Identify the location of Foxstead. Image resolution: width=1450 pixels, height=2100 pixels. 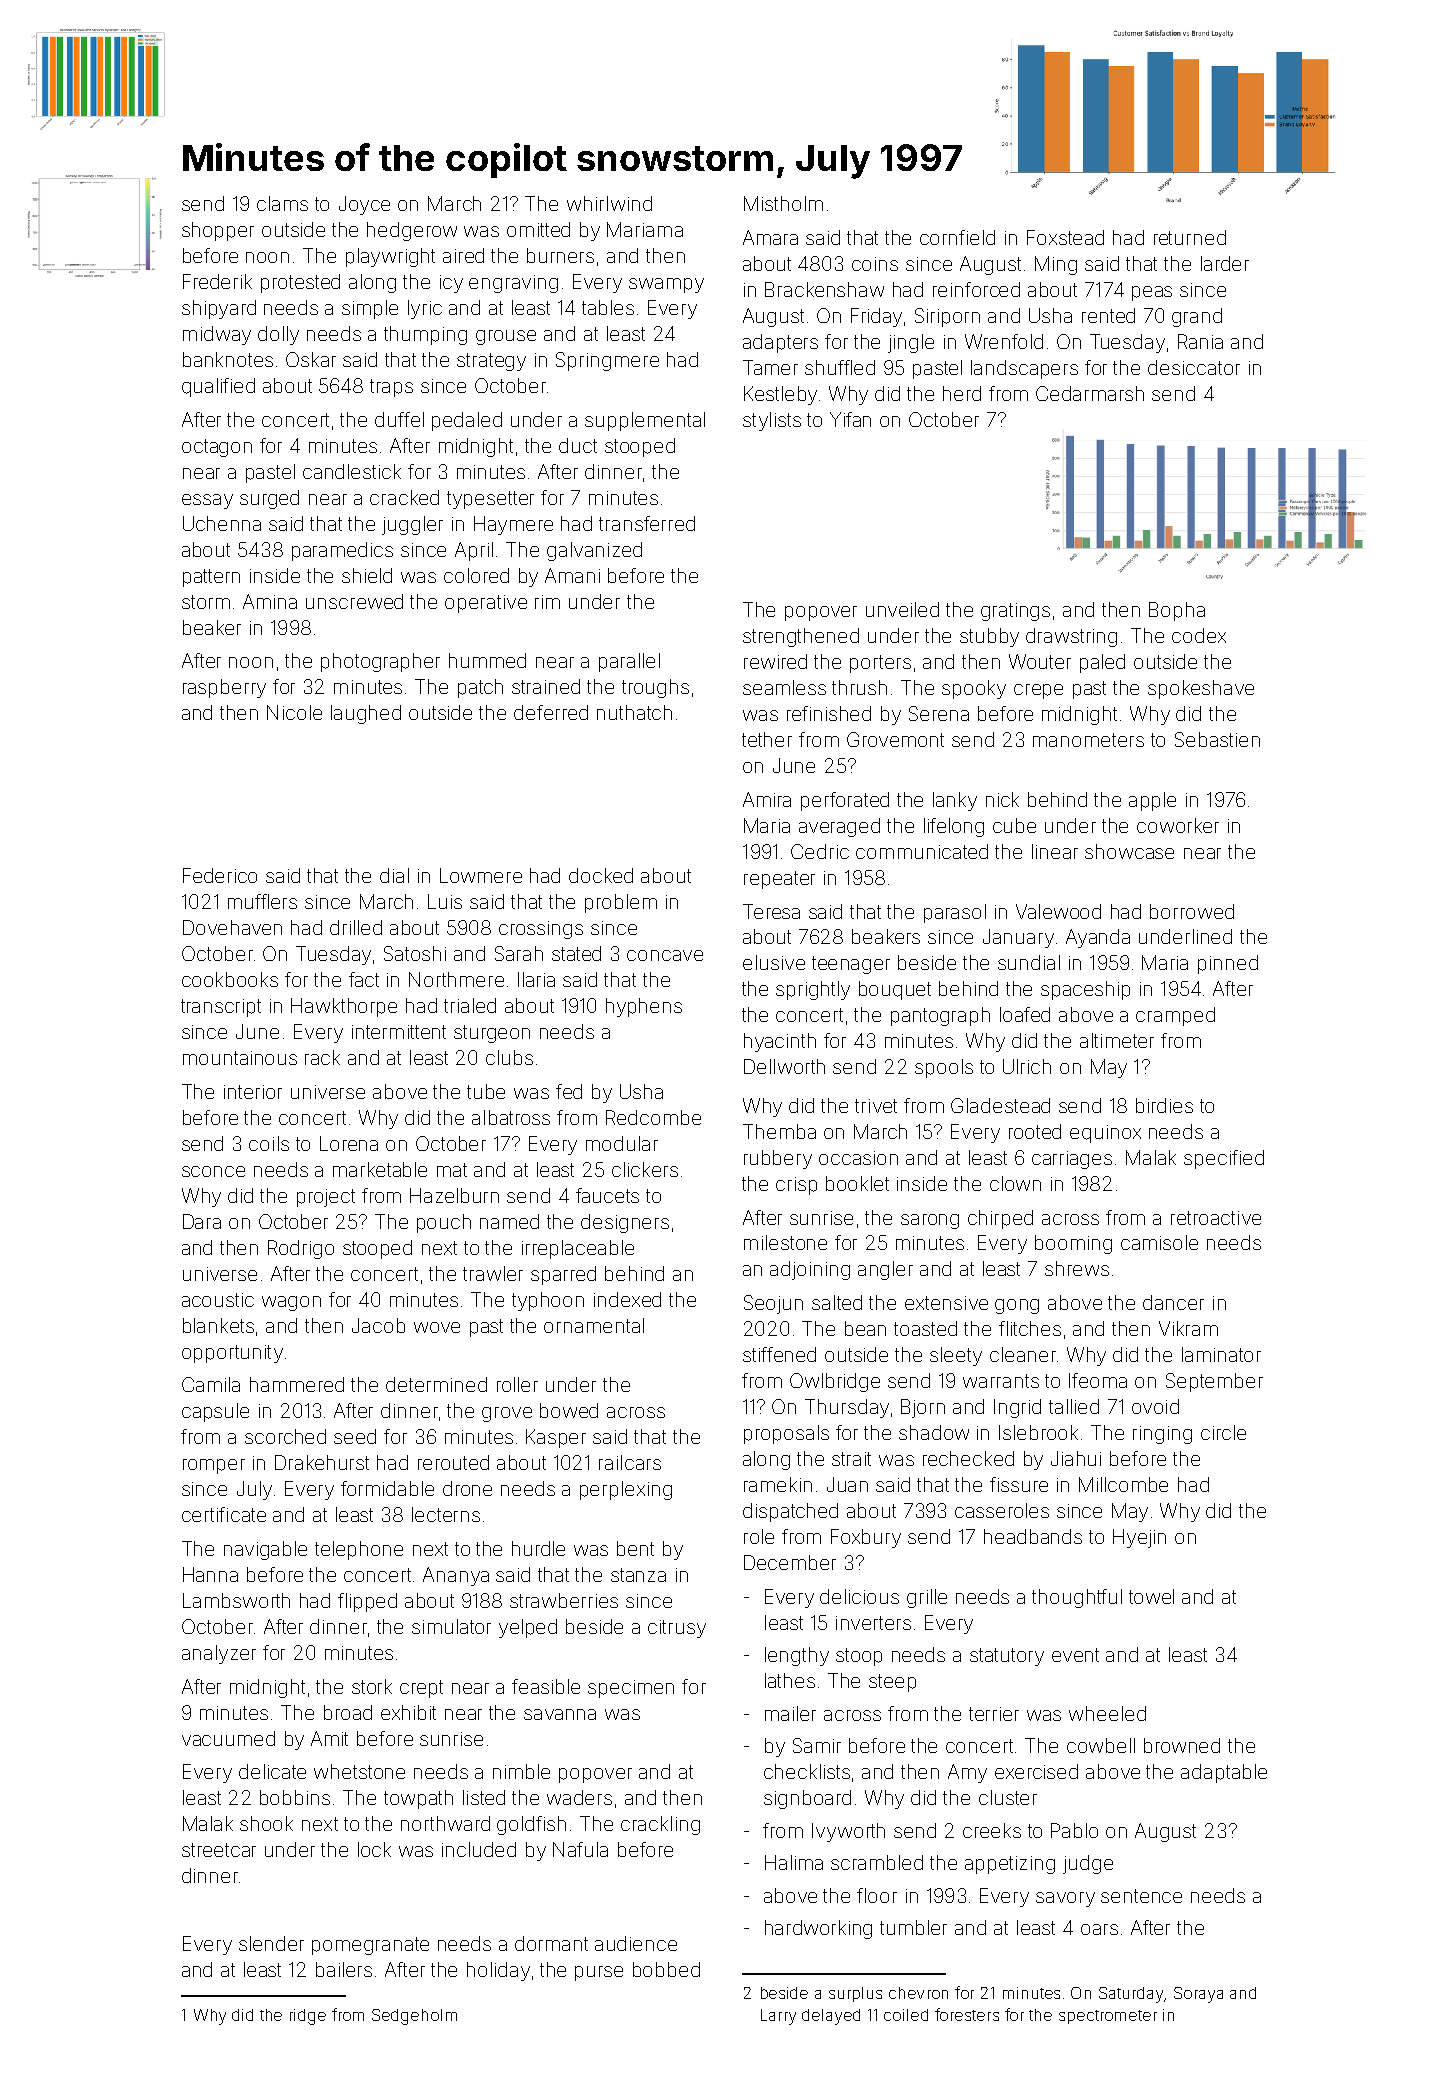
(1065, 237).
